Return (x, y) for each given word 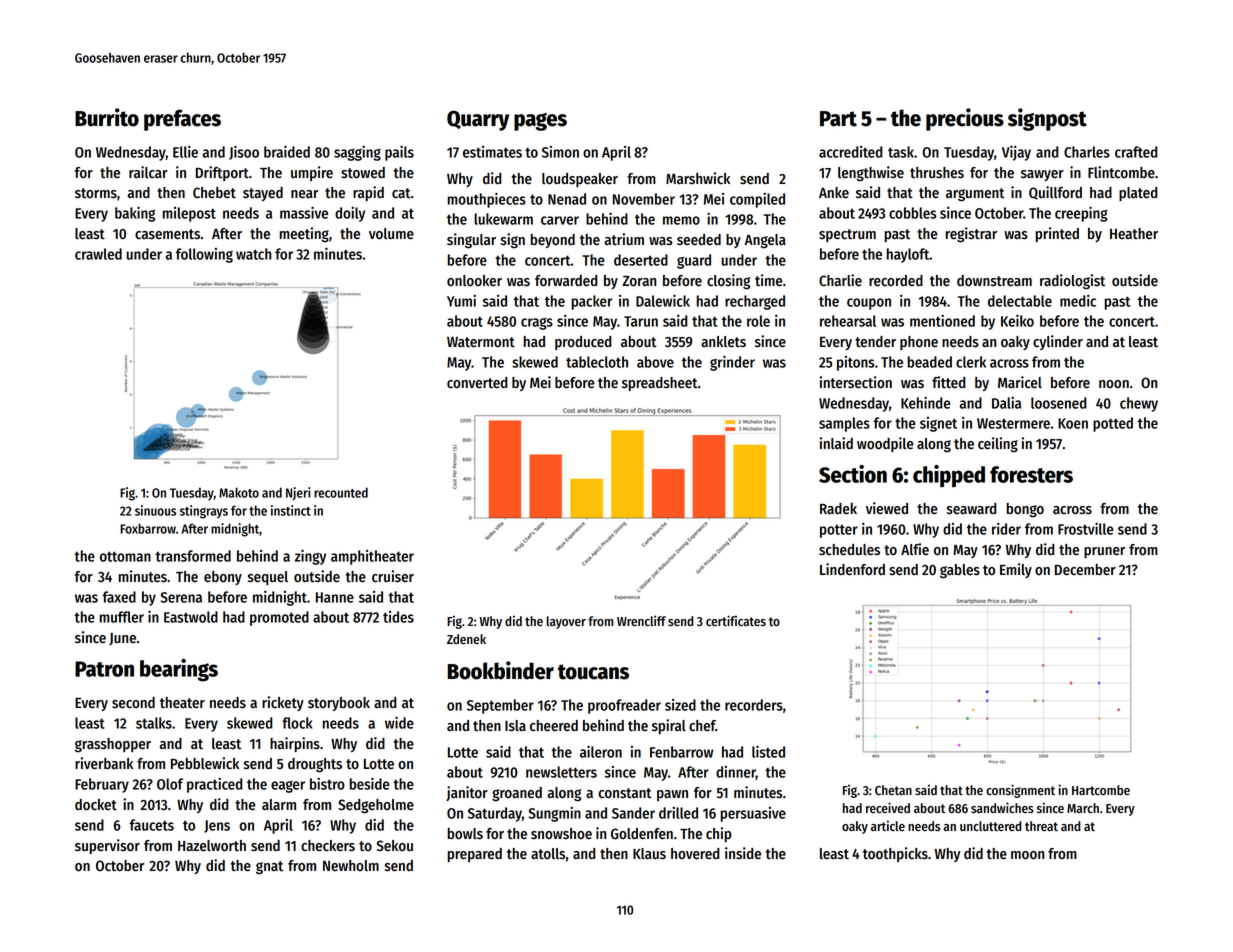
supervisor (107, 846)
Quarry (478, 120)
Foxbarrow (148, 528)
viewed (887, 508)
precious (965, 119)
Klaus (649, 854)
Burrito (107, 117)
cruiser (393, 576)
